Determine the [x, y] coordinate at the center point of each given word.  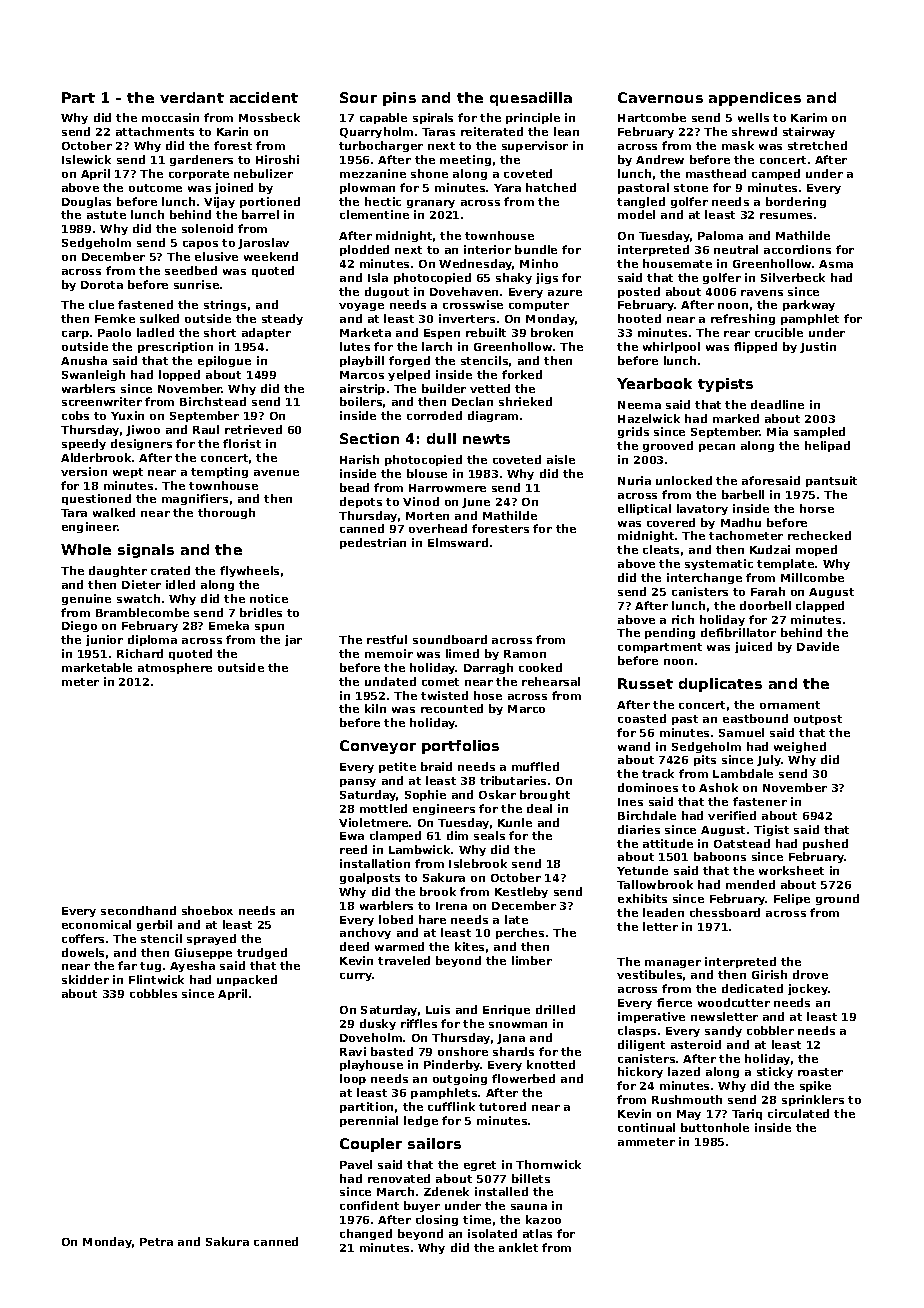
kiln [375, 708]
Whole [86, 549]
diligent [641, 1045]
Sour [358, 97]
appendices [755, 99]
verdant [192, 97]
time [477, 1219]
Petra [156, 1242]
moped [816, 550]
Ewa [352, 836]
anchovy [365, 933]
